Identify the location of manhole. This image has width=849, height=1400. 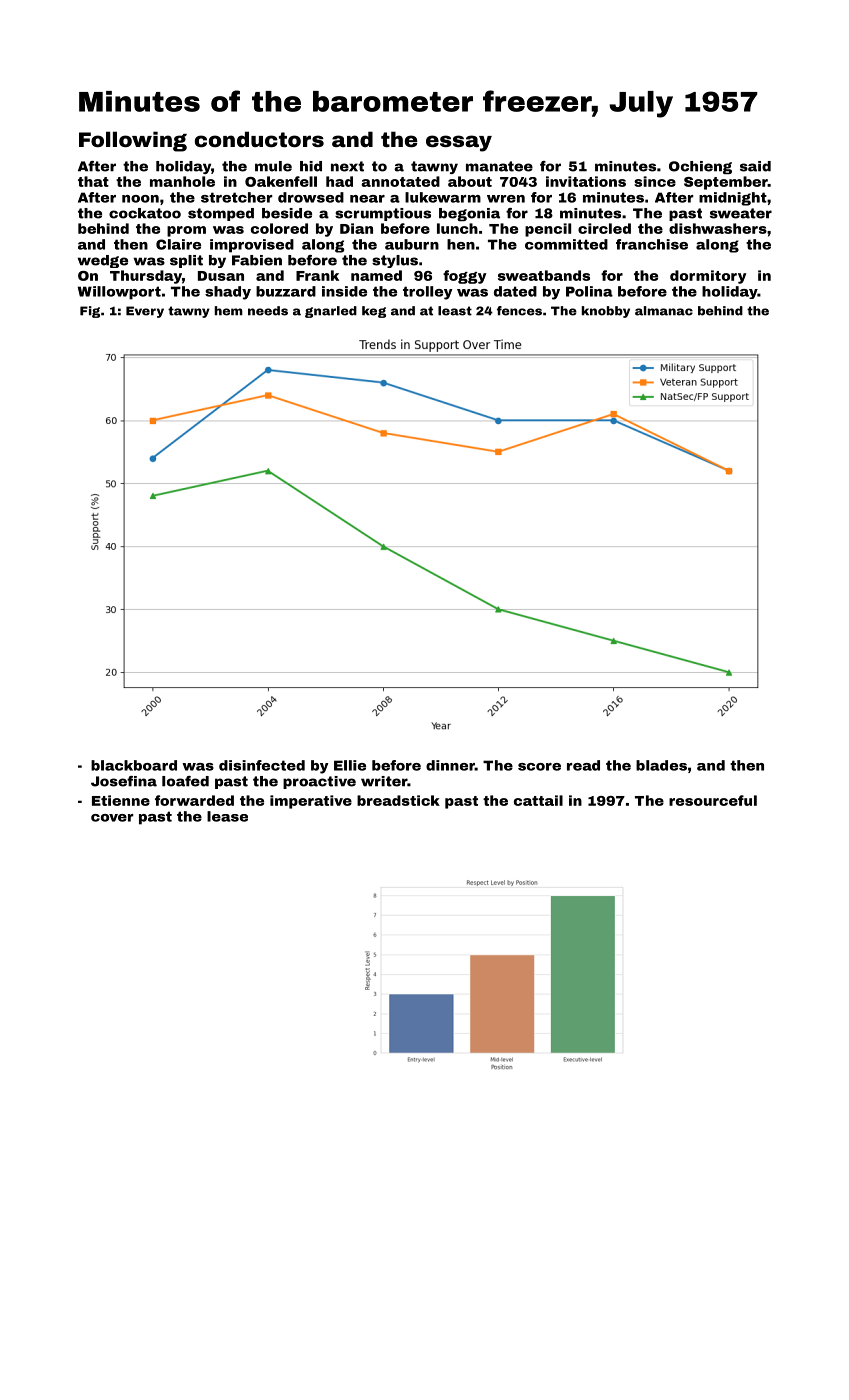
(182, 181).
